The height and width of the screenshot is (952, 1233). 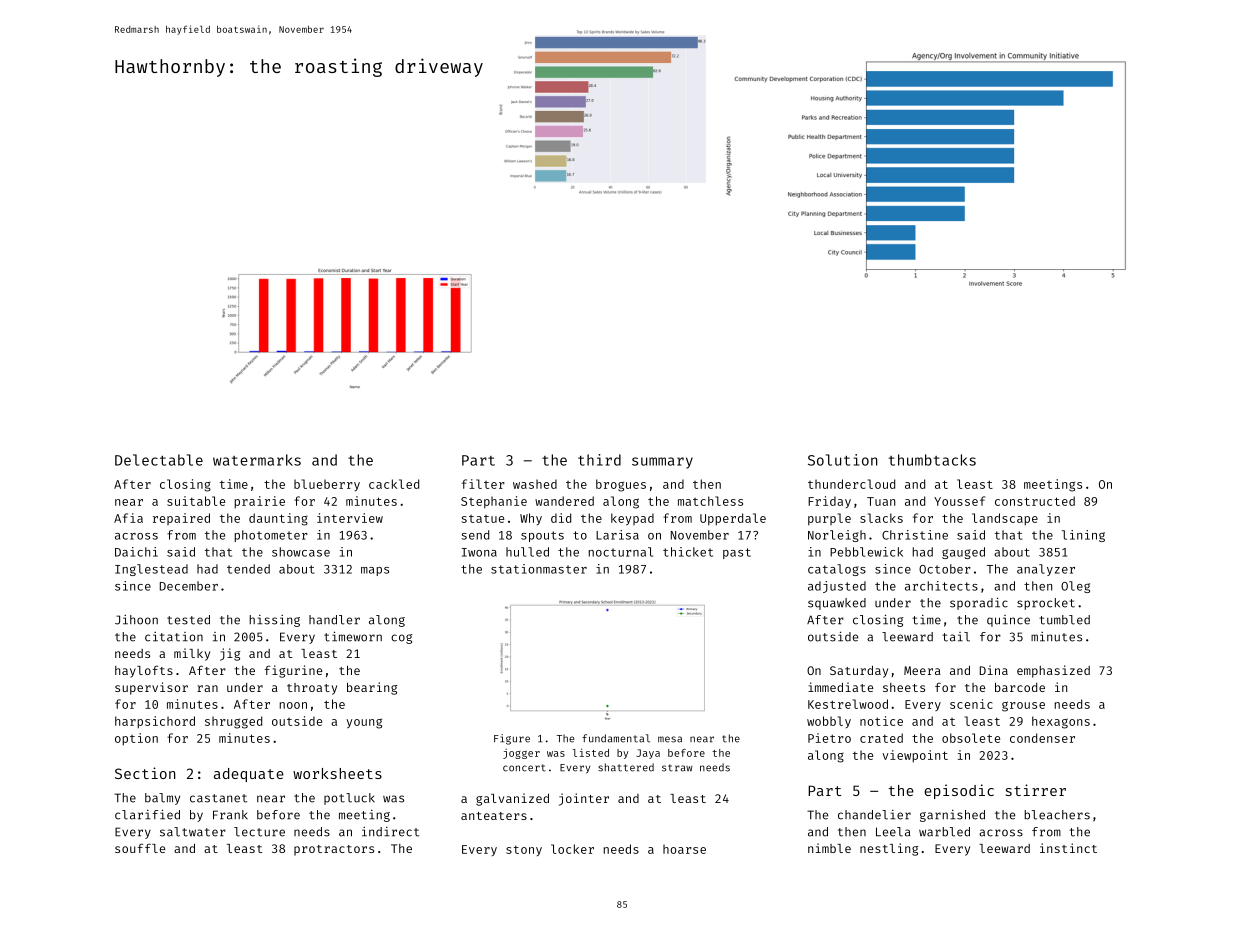 I want to click on Delectable, so click(x=159, y=460).
